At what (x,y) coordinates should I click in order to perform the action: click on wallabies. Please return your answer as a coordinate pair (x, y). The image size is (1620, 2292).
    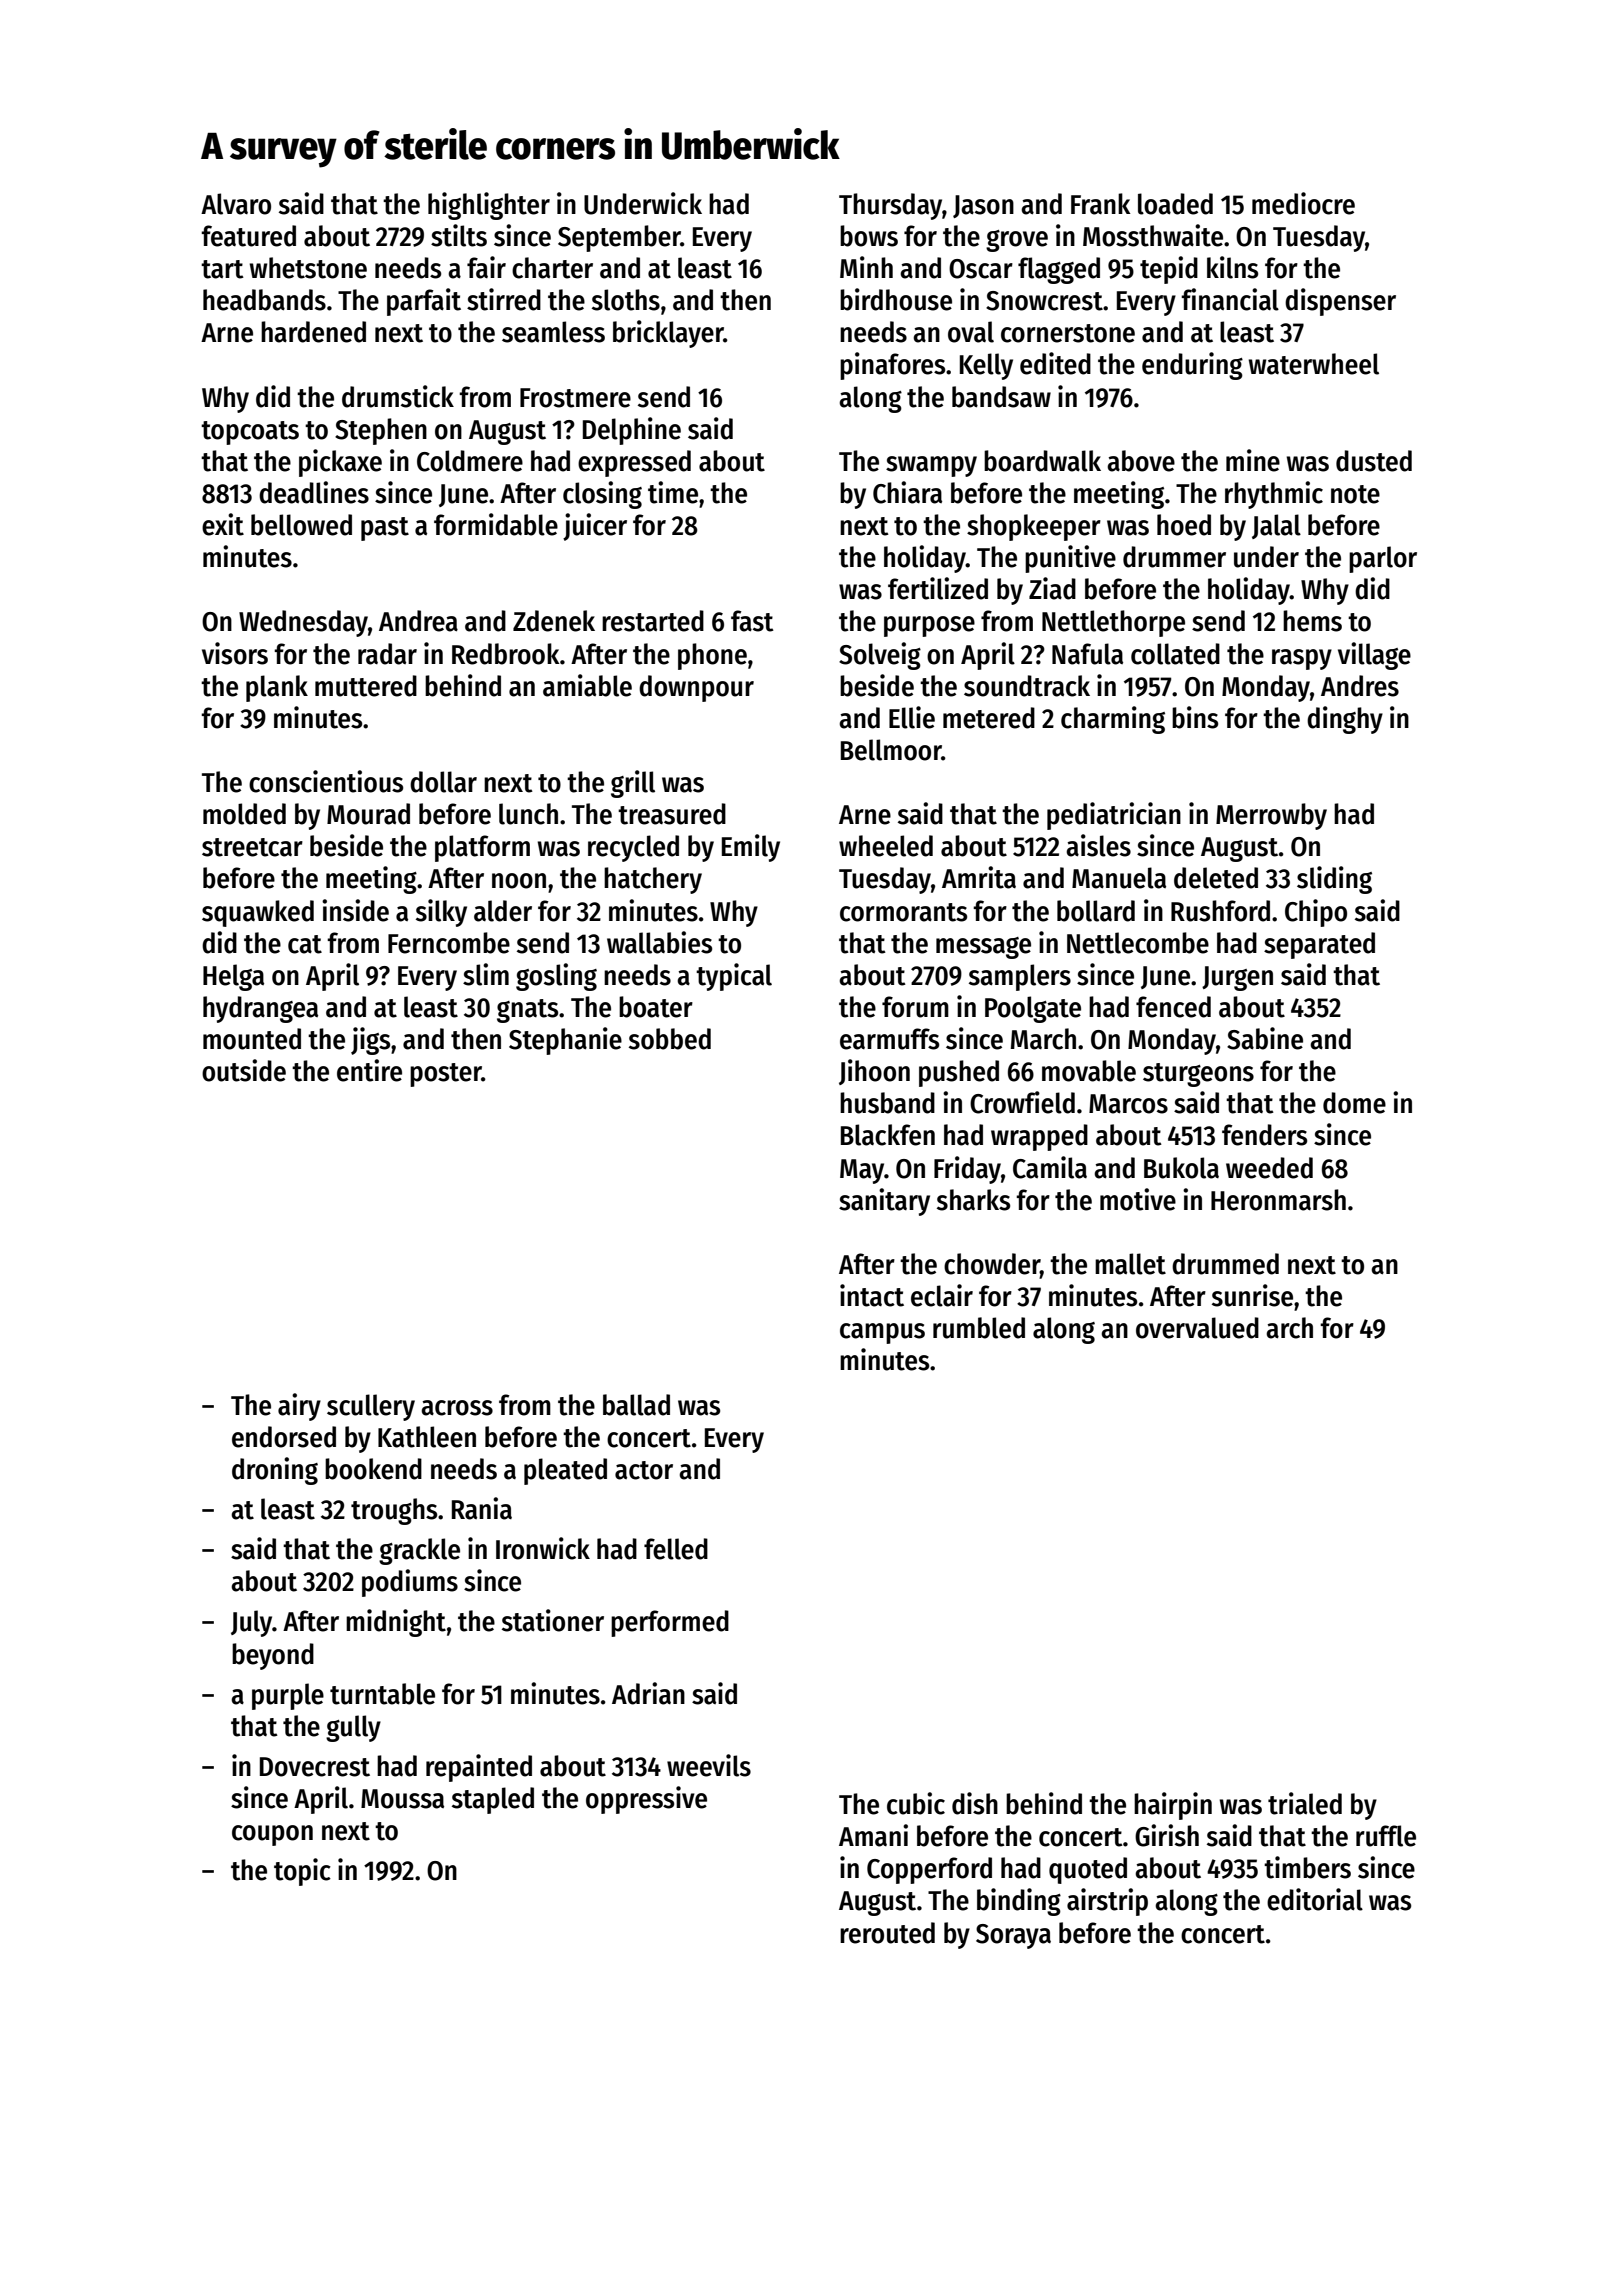
    Looking at the image, I should click on (659, 942).
